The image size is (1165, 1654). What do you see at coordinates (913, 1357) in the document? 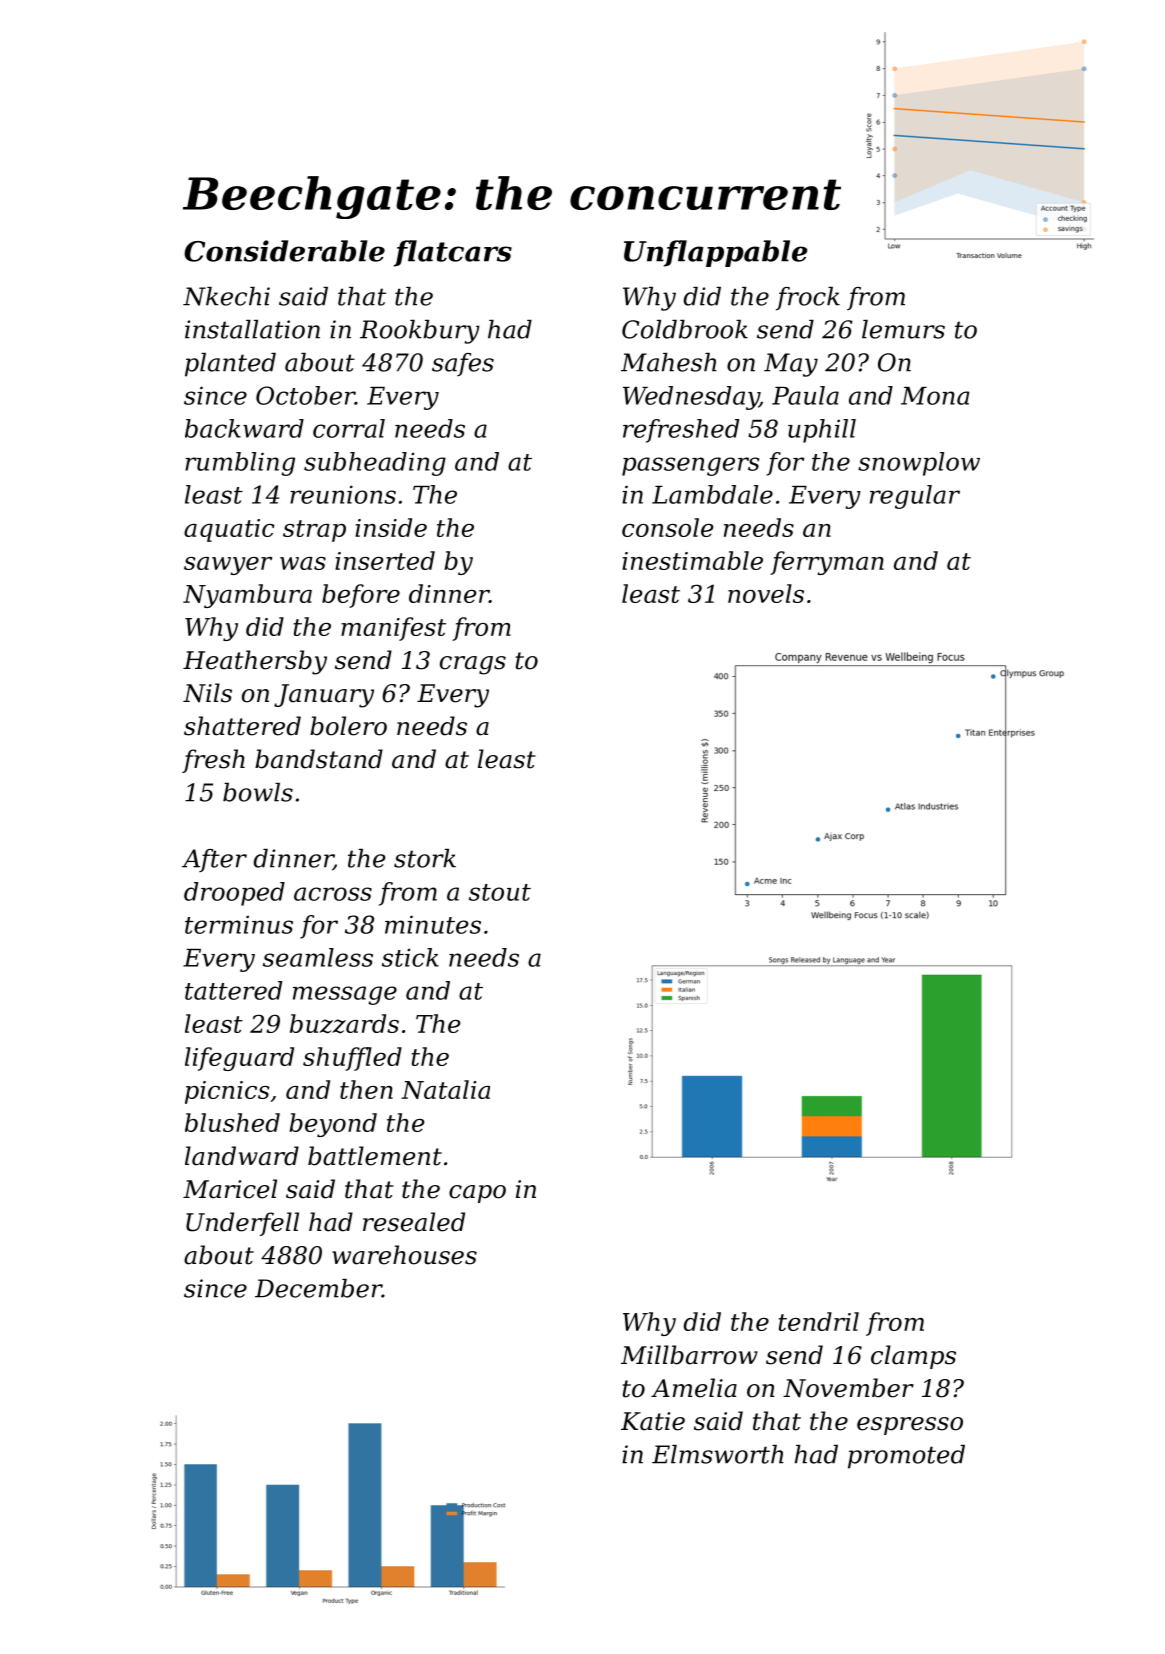
I see `clamps` at bounding box center [913, 1357].
